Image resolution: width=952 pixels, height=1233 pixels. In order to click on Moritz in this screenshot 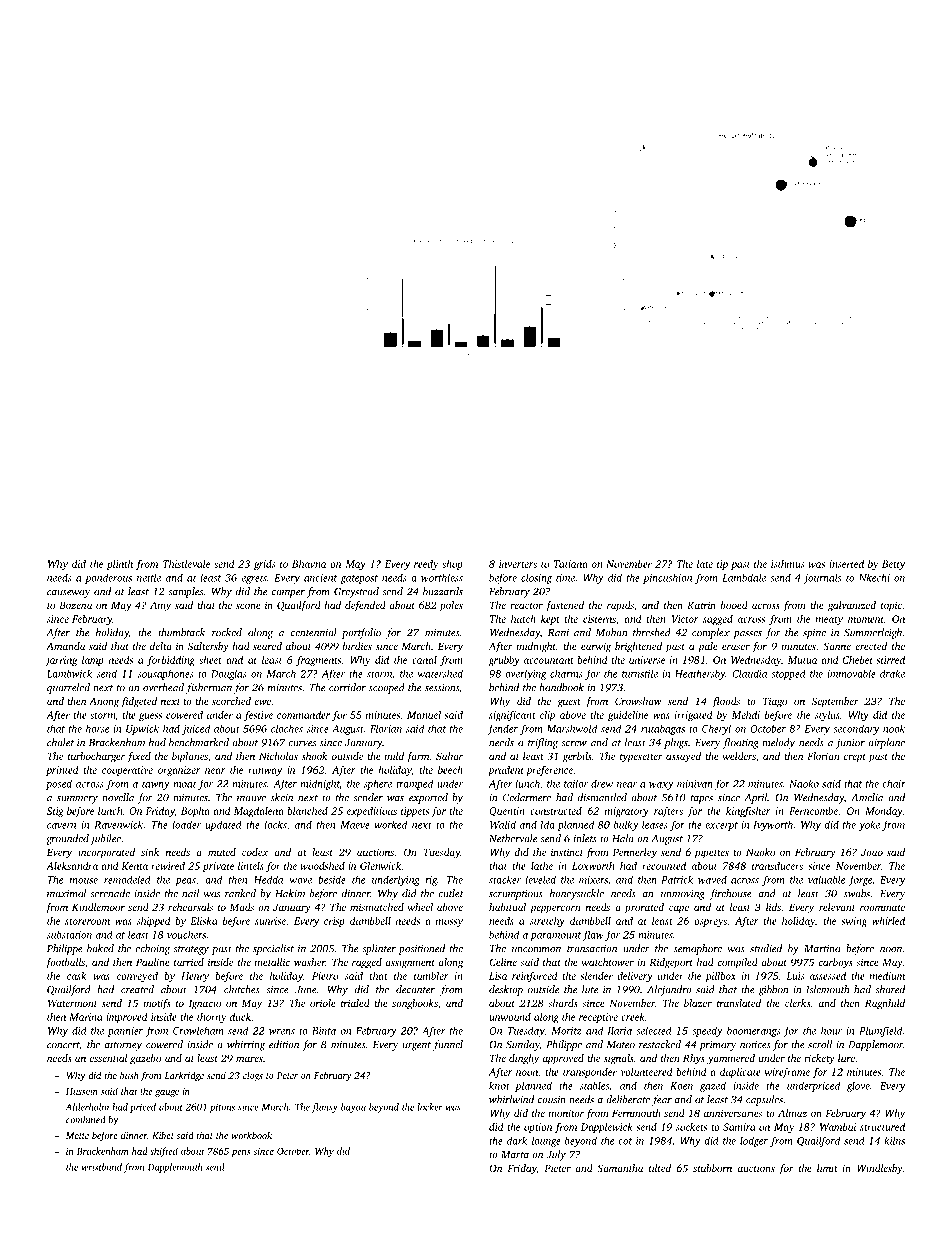, I will do `click(566, 1031)`.
